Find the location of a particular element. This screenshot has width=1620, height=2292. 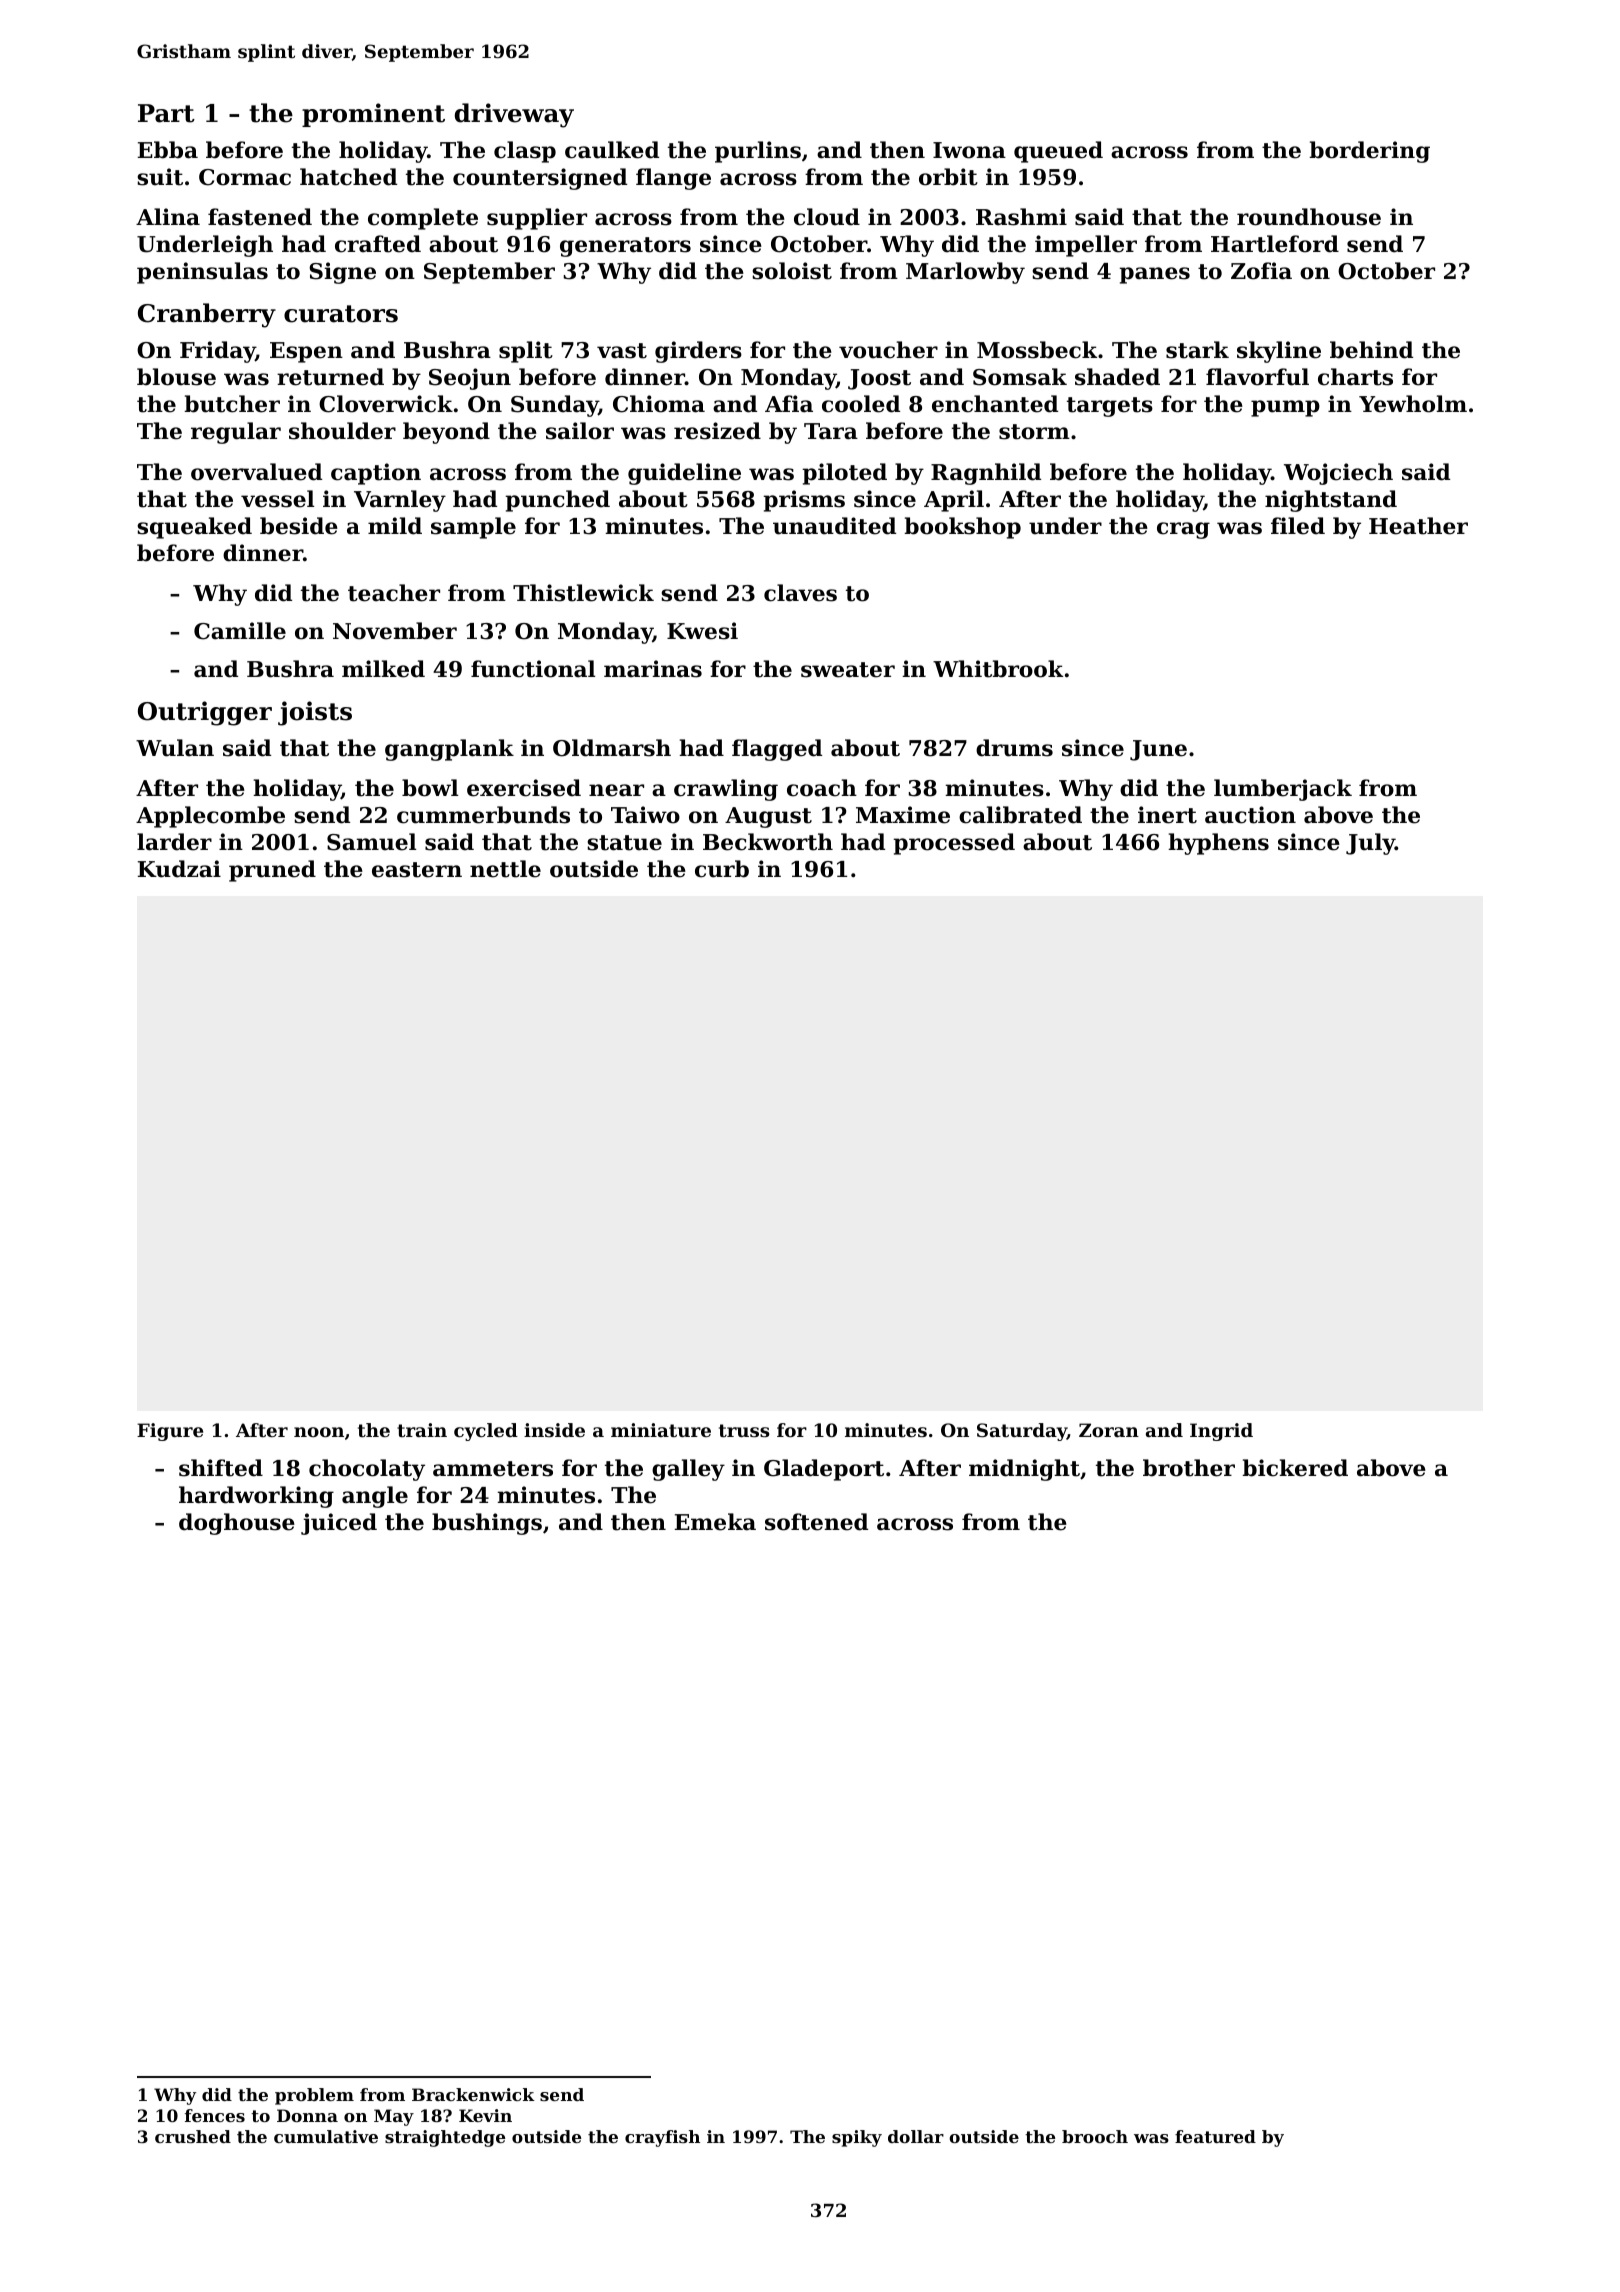

beside is located at coordinates (299, 526).
